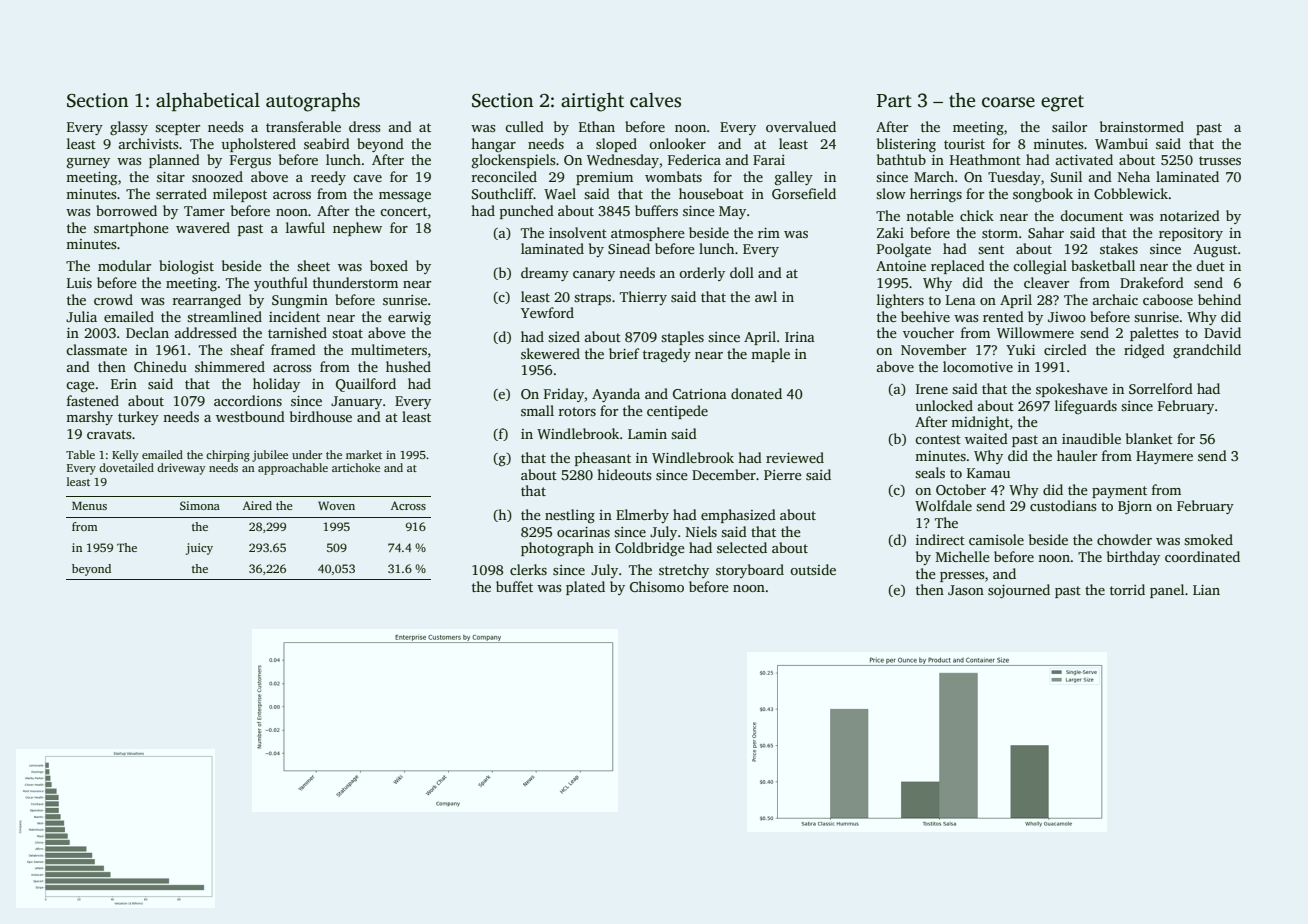 The height and width of the screenshot is (924, 1308). Describe the element at coordinates (357, 229) in the screenshot. I see `nephew` at that location.
